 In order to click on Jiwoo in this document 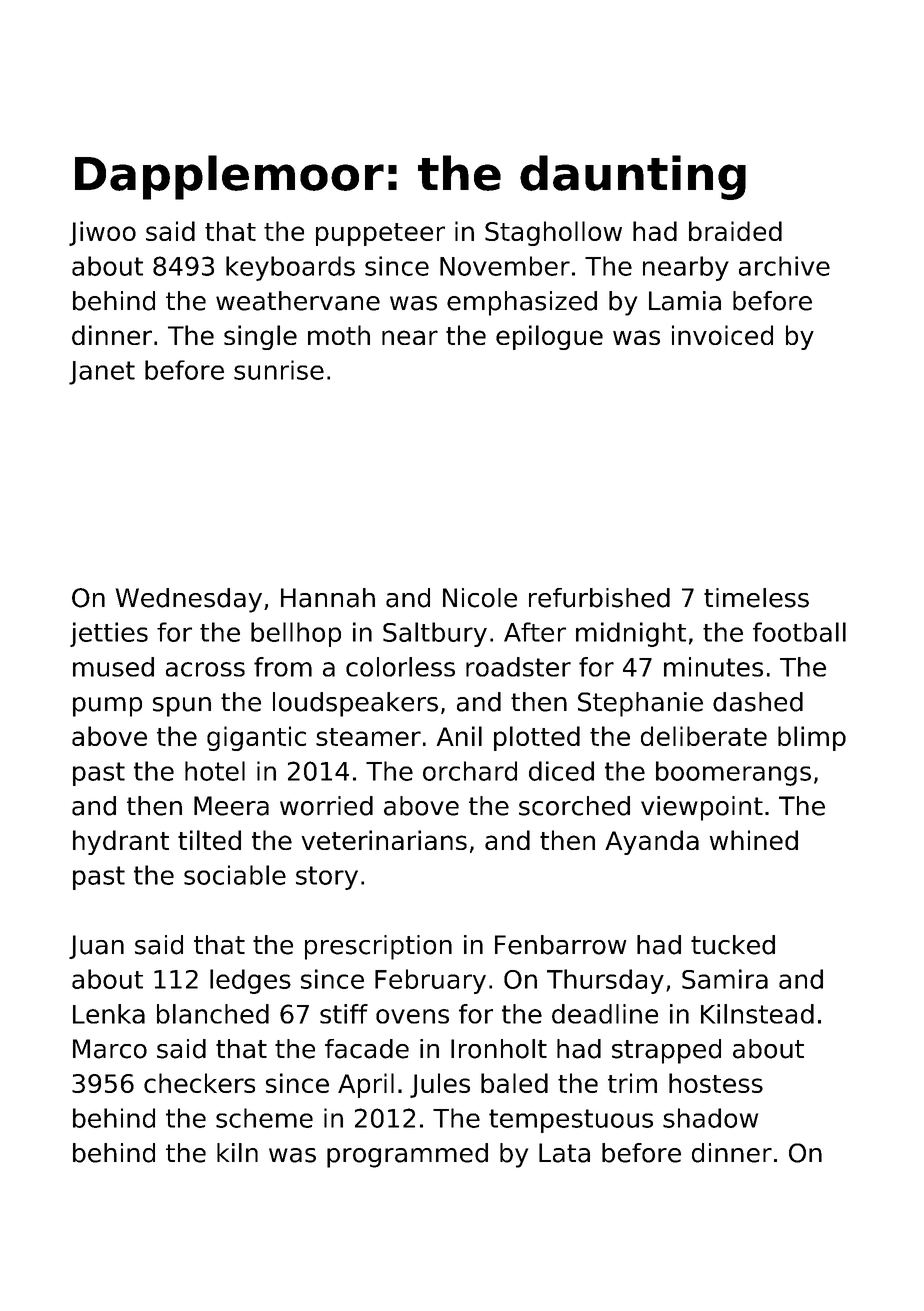, I will do `click(102, 233)`.
